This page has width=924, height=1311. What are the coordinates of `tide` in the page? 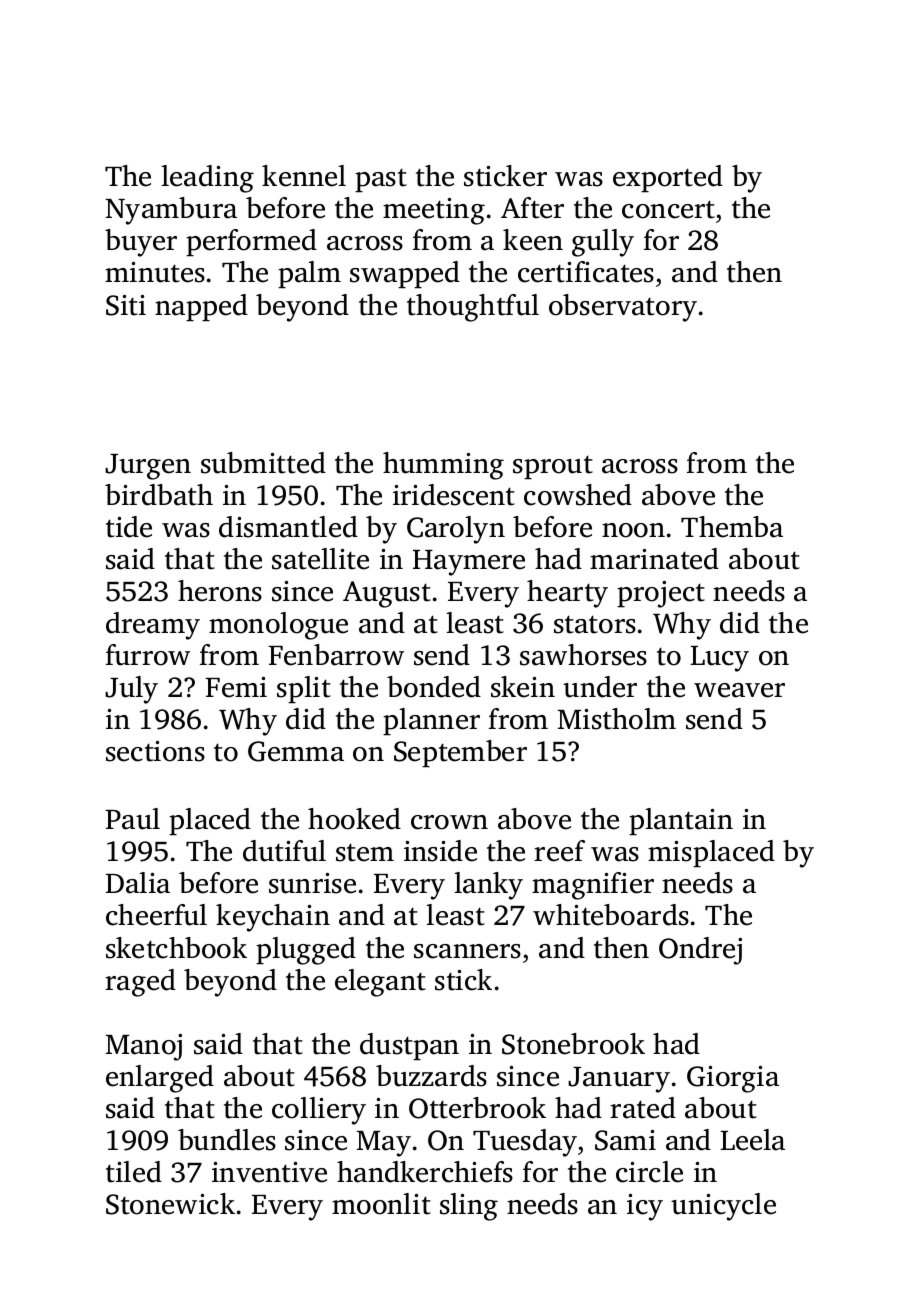 It's located at (129, 527).
